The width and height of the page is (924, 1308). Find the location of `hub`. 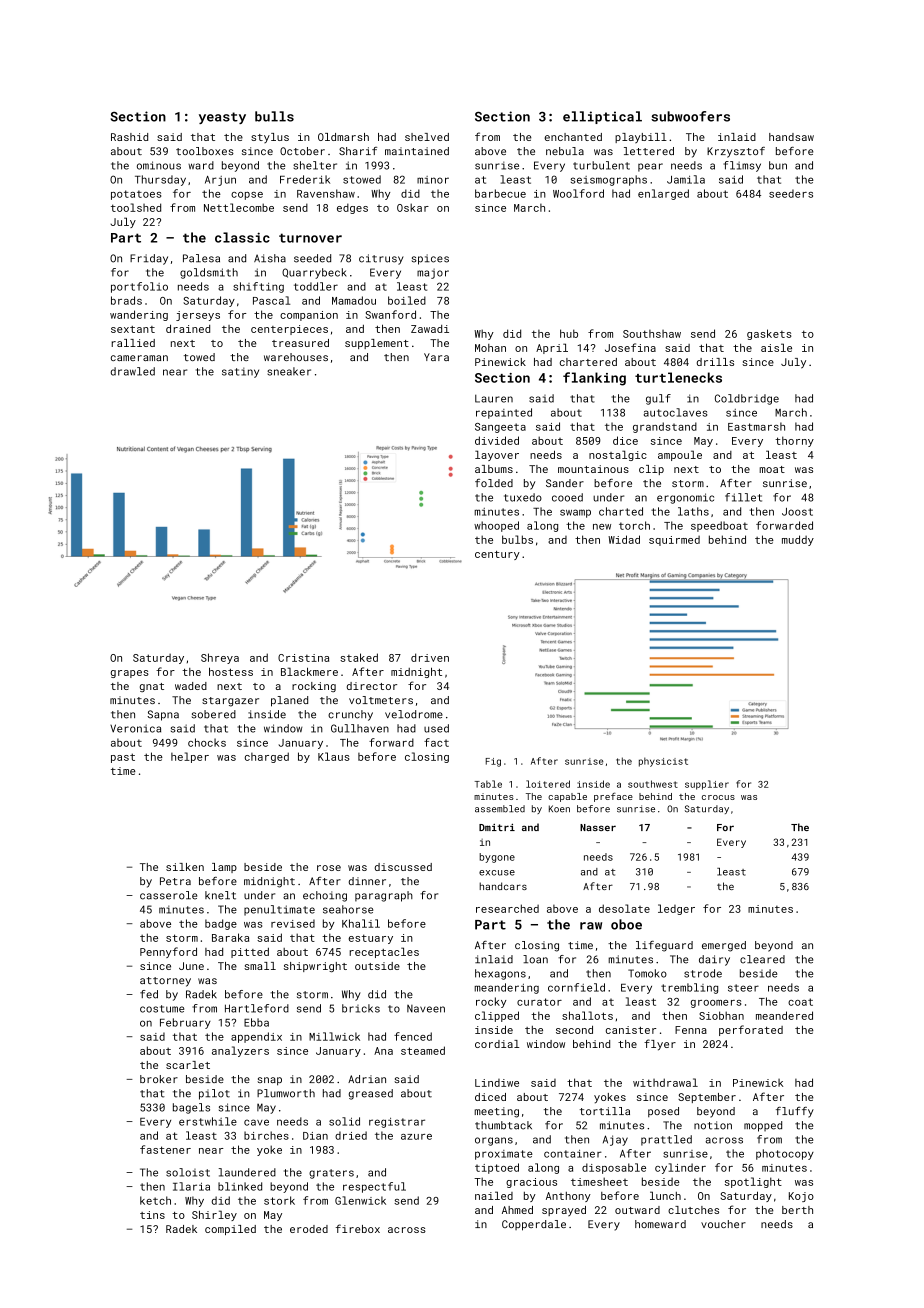

hub is located at coordinates (569, 333).
